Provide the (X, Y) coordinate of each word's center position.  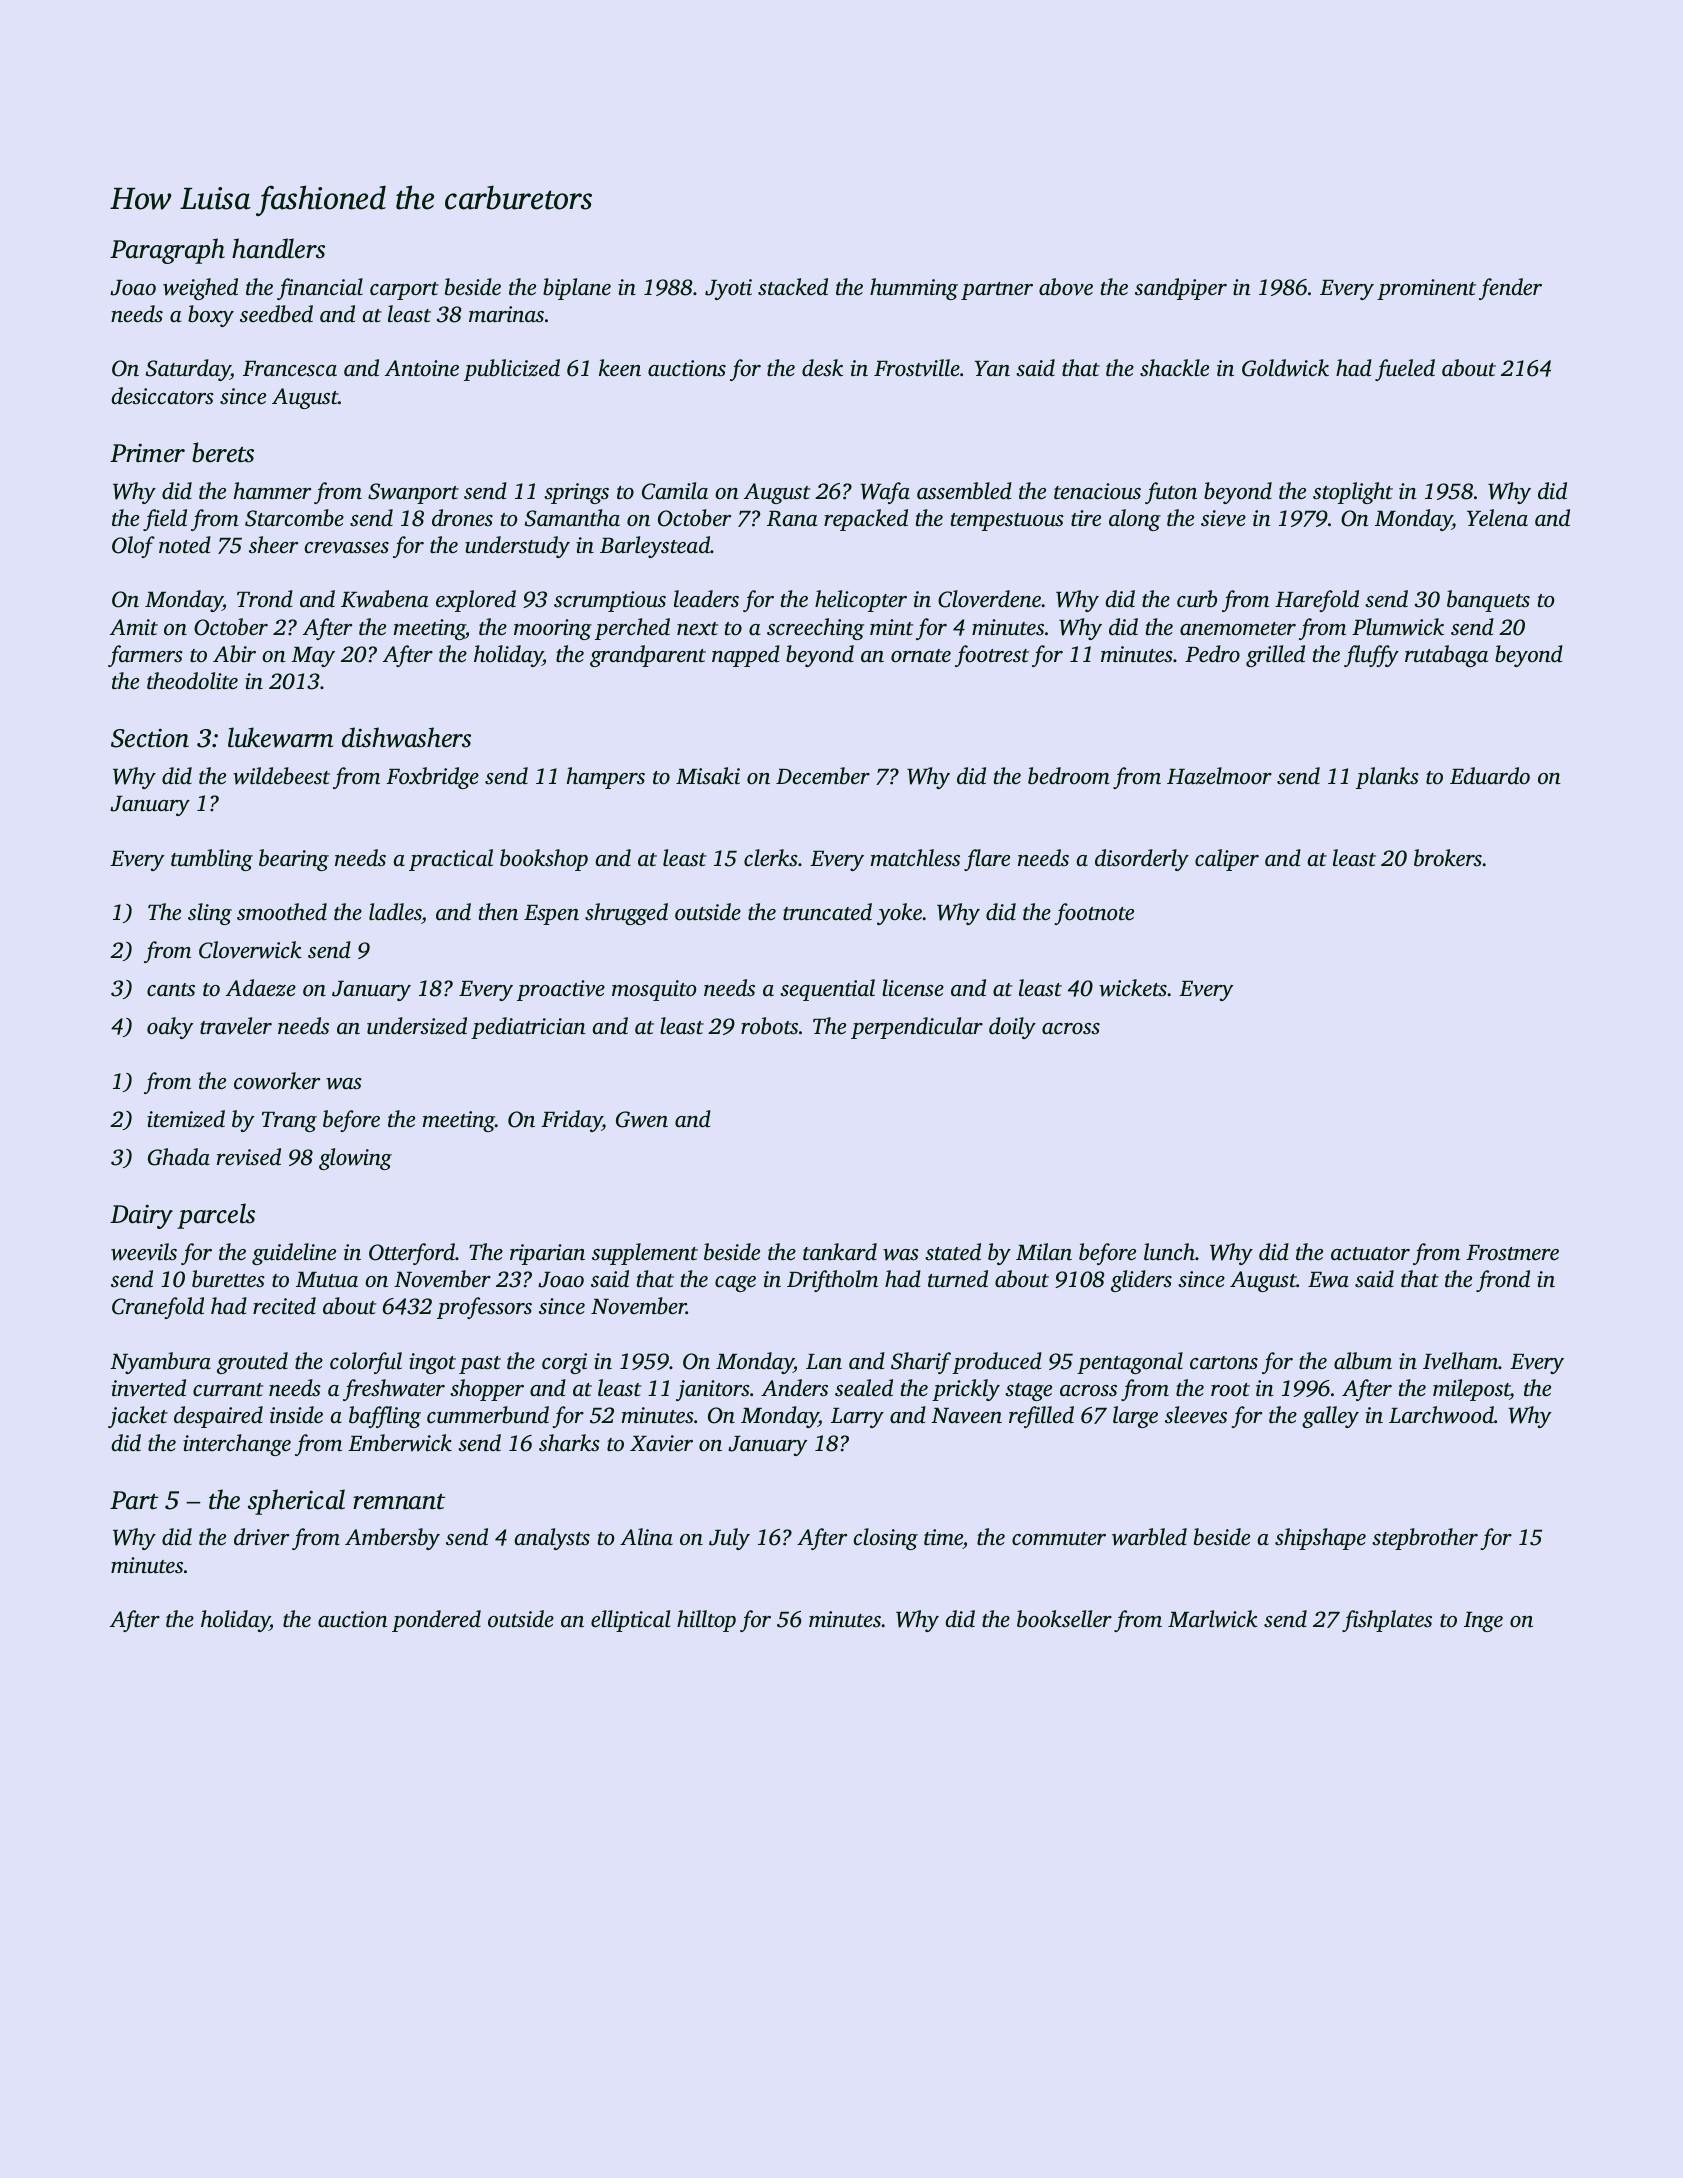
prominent (1426, 289)
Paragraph (167, 251)
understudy (517, 547)
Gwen (642, 1119)
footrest (992, 656)
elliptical (630, 1621)
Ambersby (392, 1539)
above (1066, 287)
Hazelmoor (1219, 776)
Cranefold (158, 1308)
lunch (1169, 1252)
